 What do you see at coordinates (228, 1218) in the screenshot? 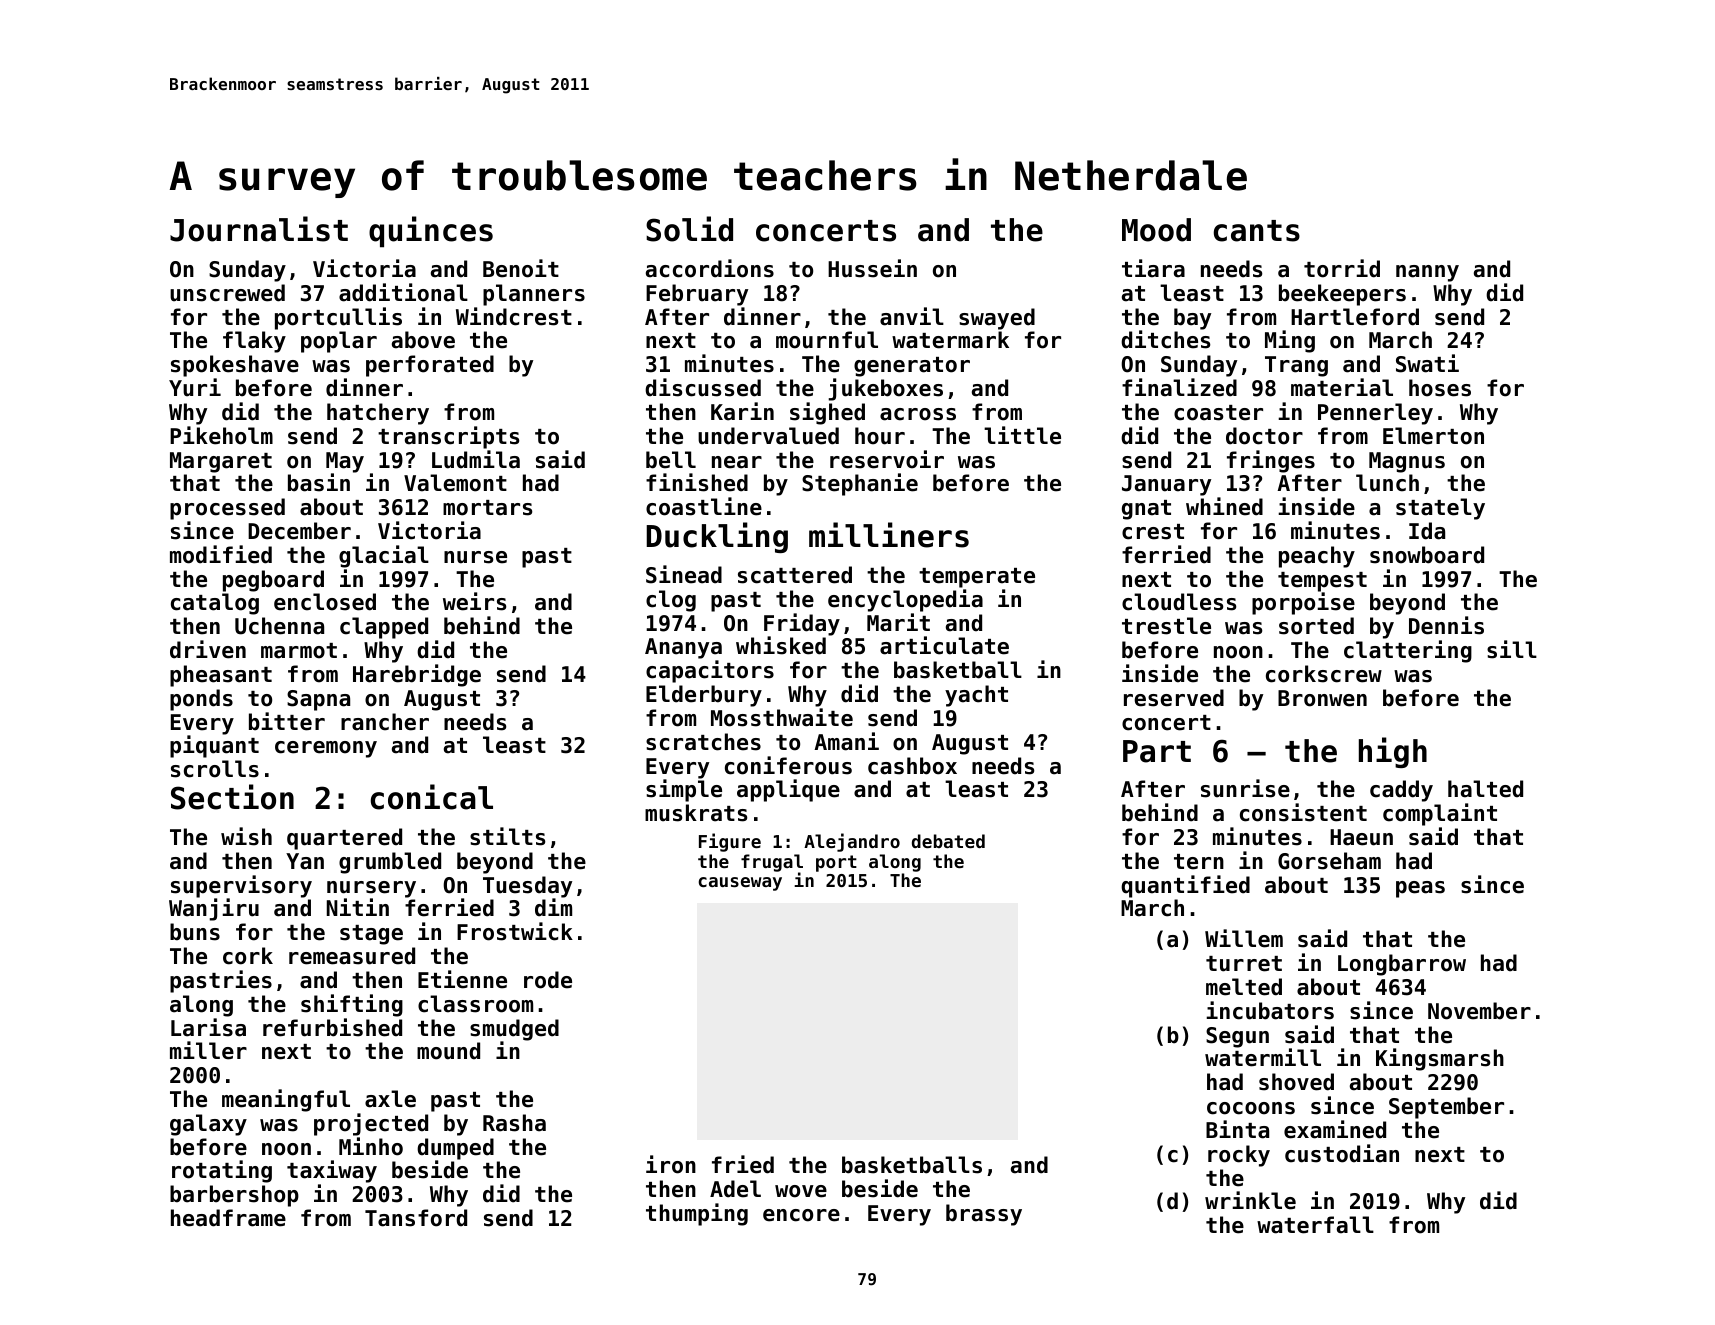
I see `headframe` at bounding box center [228, 1218].
